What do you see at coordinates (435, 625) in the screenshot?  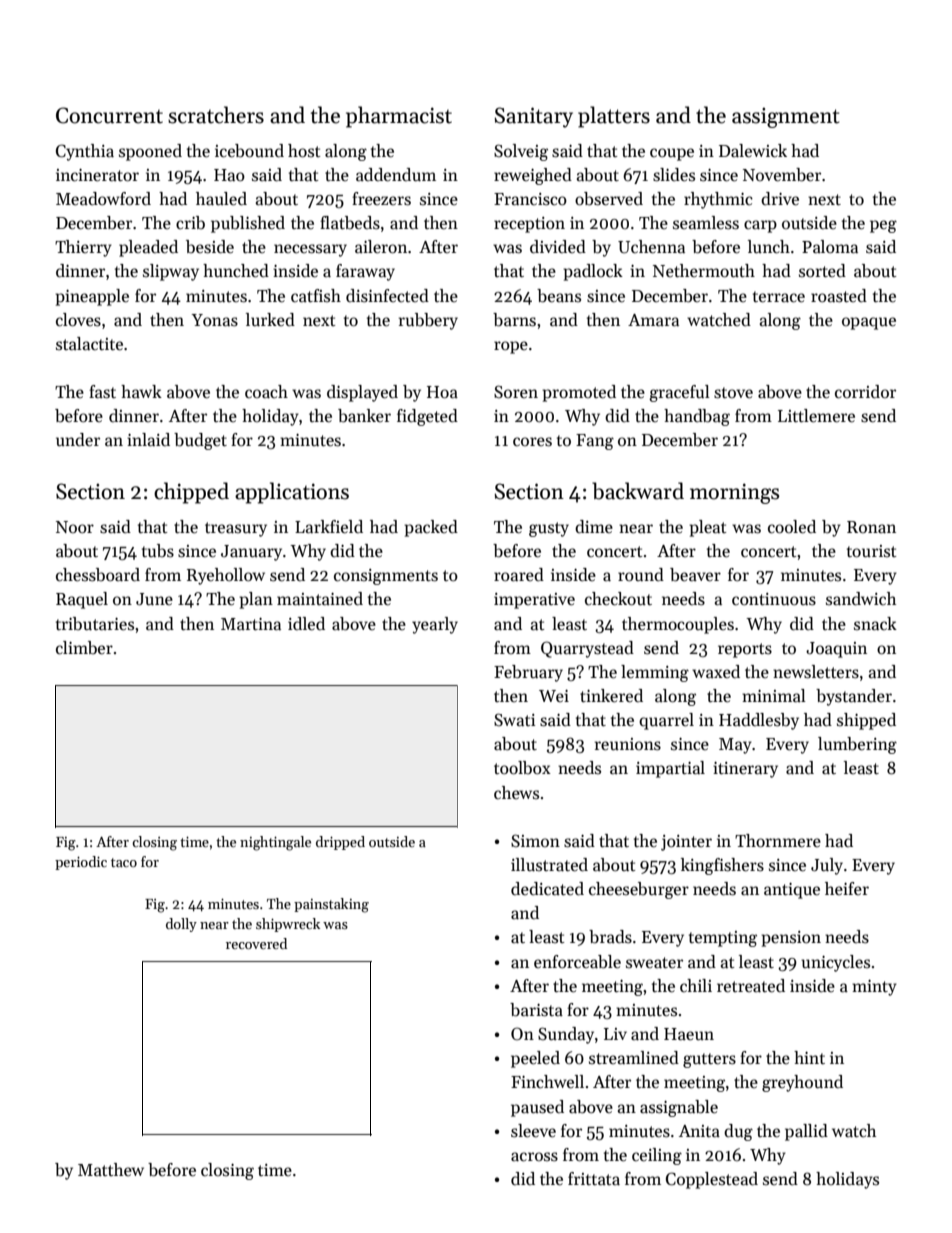 I see `yearly` at bounding box center [435, 625].
